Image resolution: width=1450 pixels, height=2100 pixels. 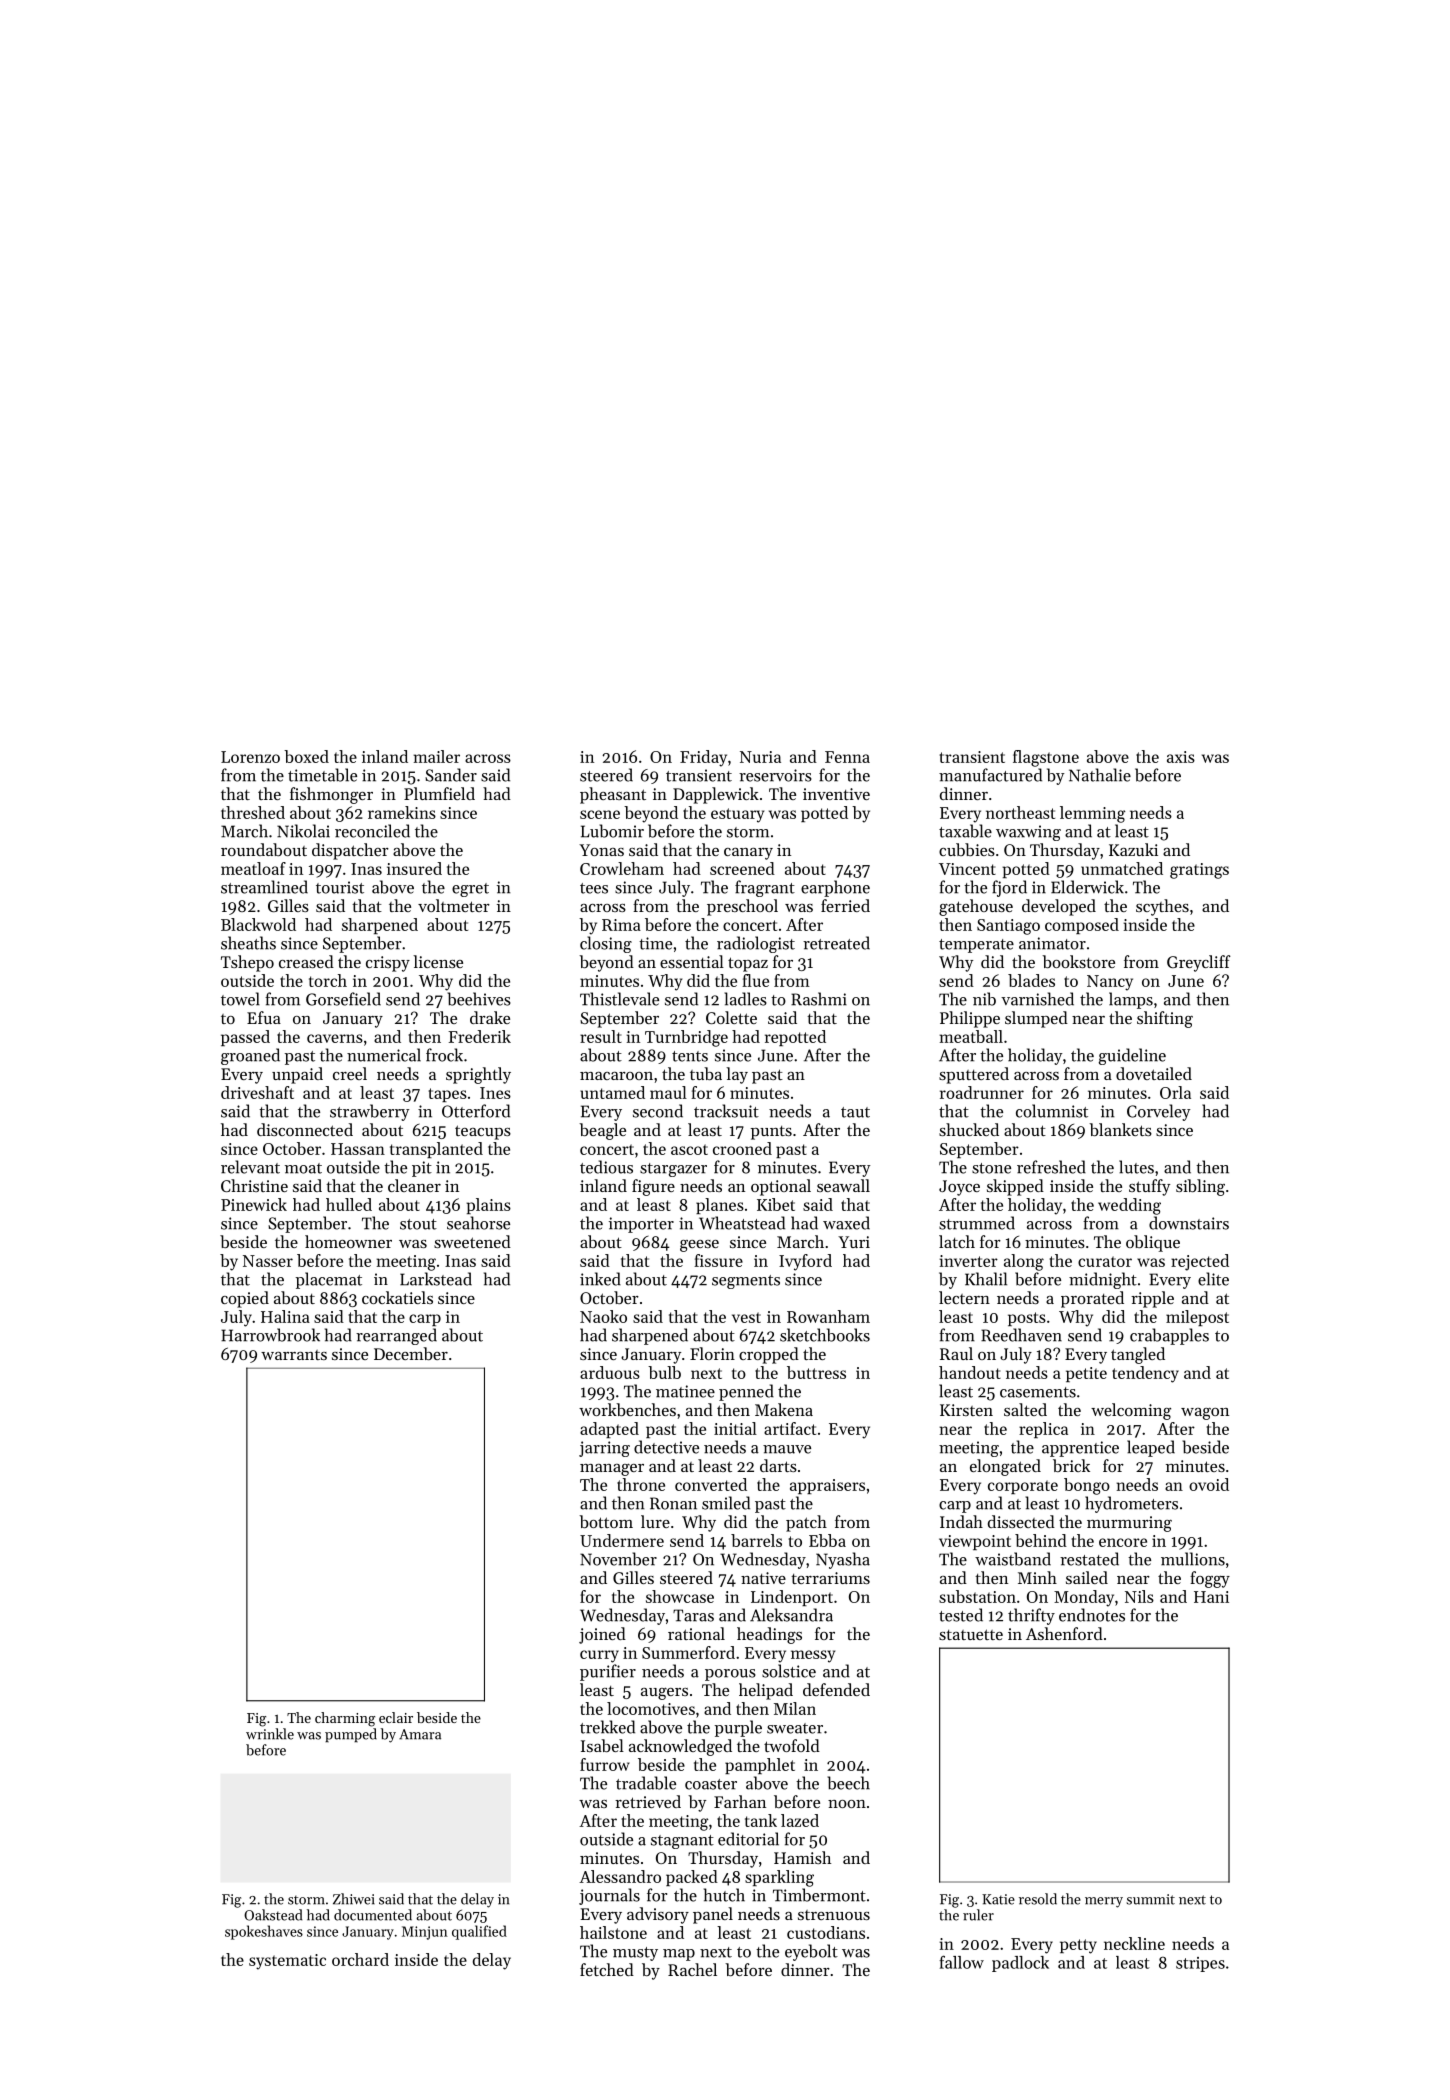 I want to click on egret, so click(x=470, y=890).
